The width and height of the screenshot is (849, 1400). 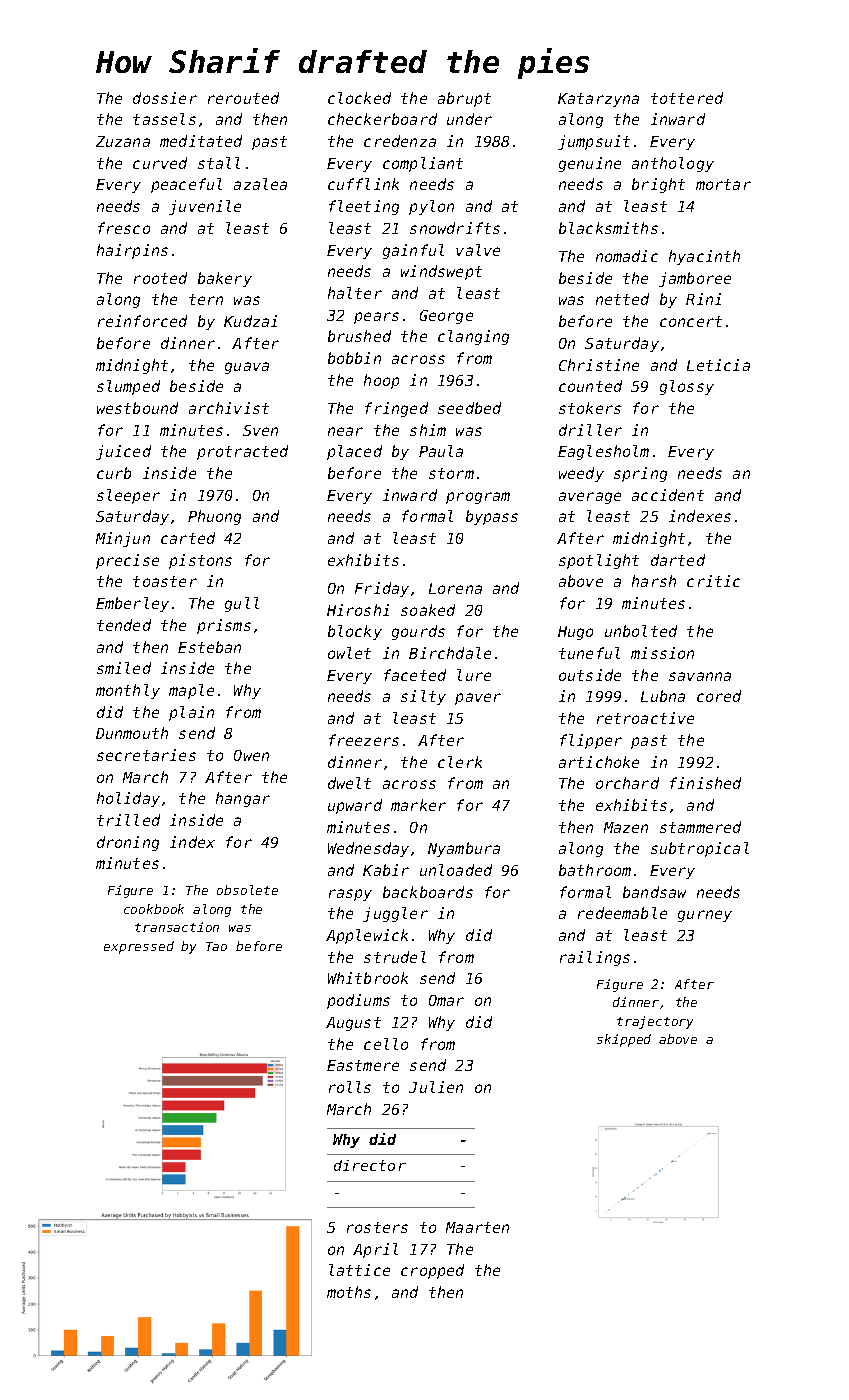 I want to click on tassels, so click(x=164, y=119).
